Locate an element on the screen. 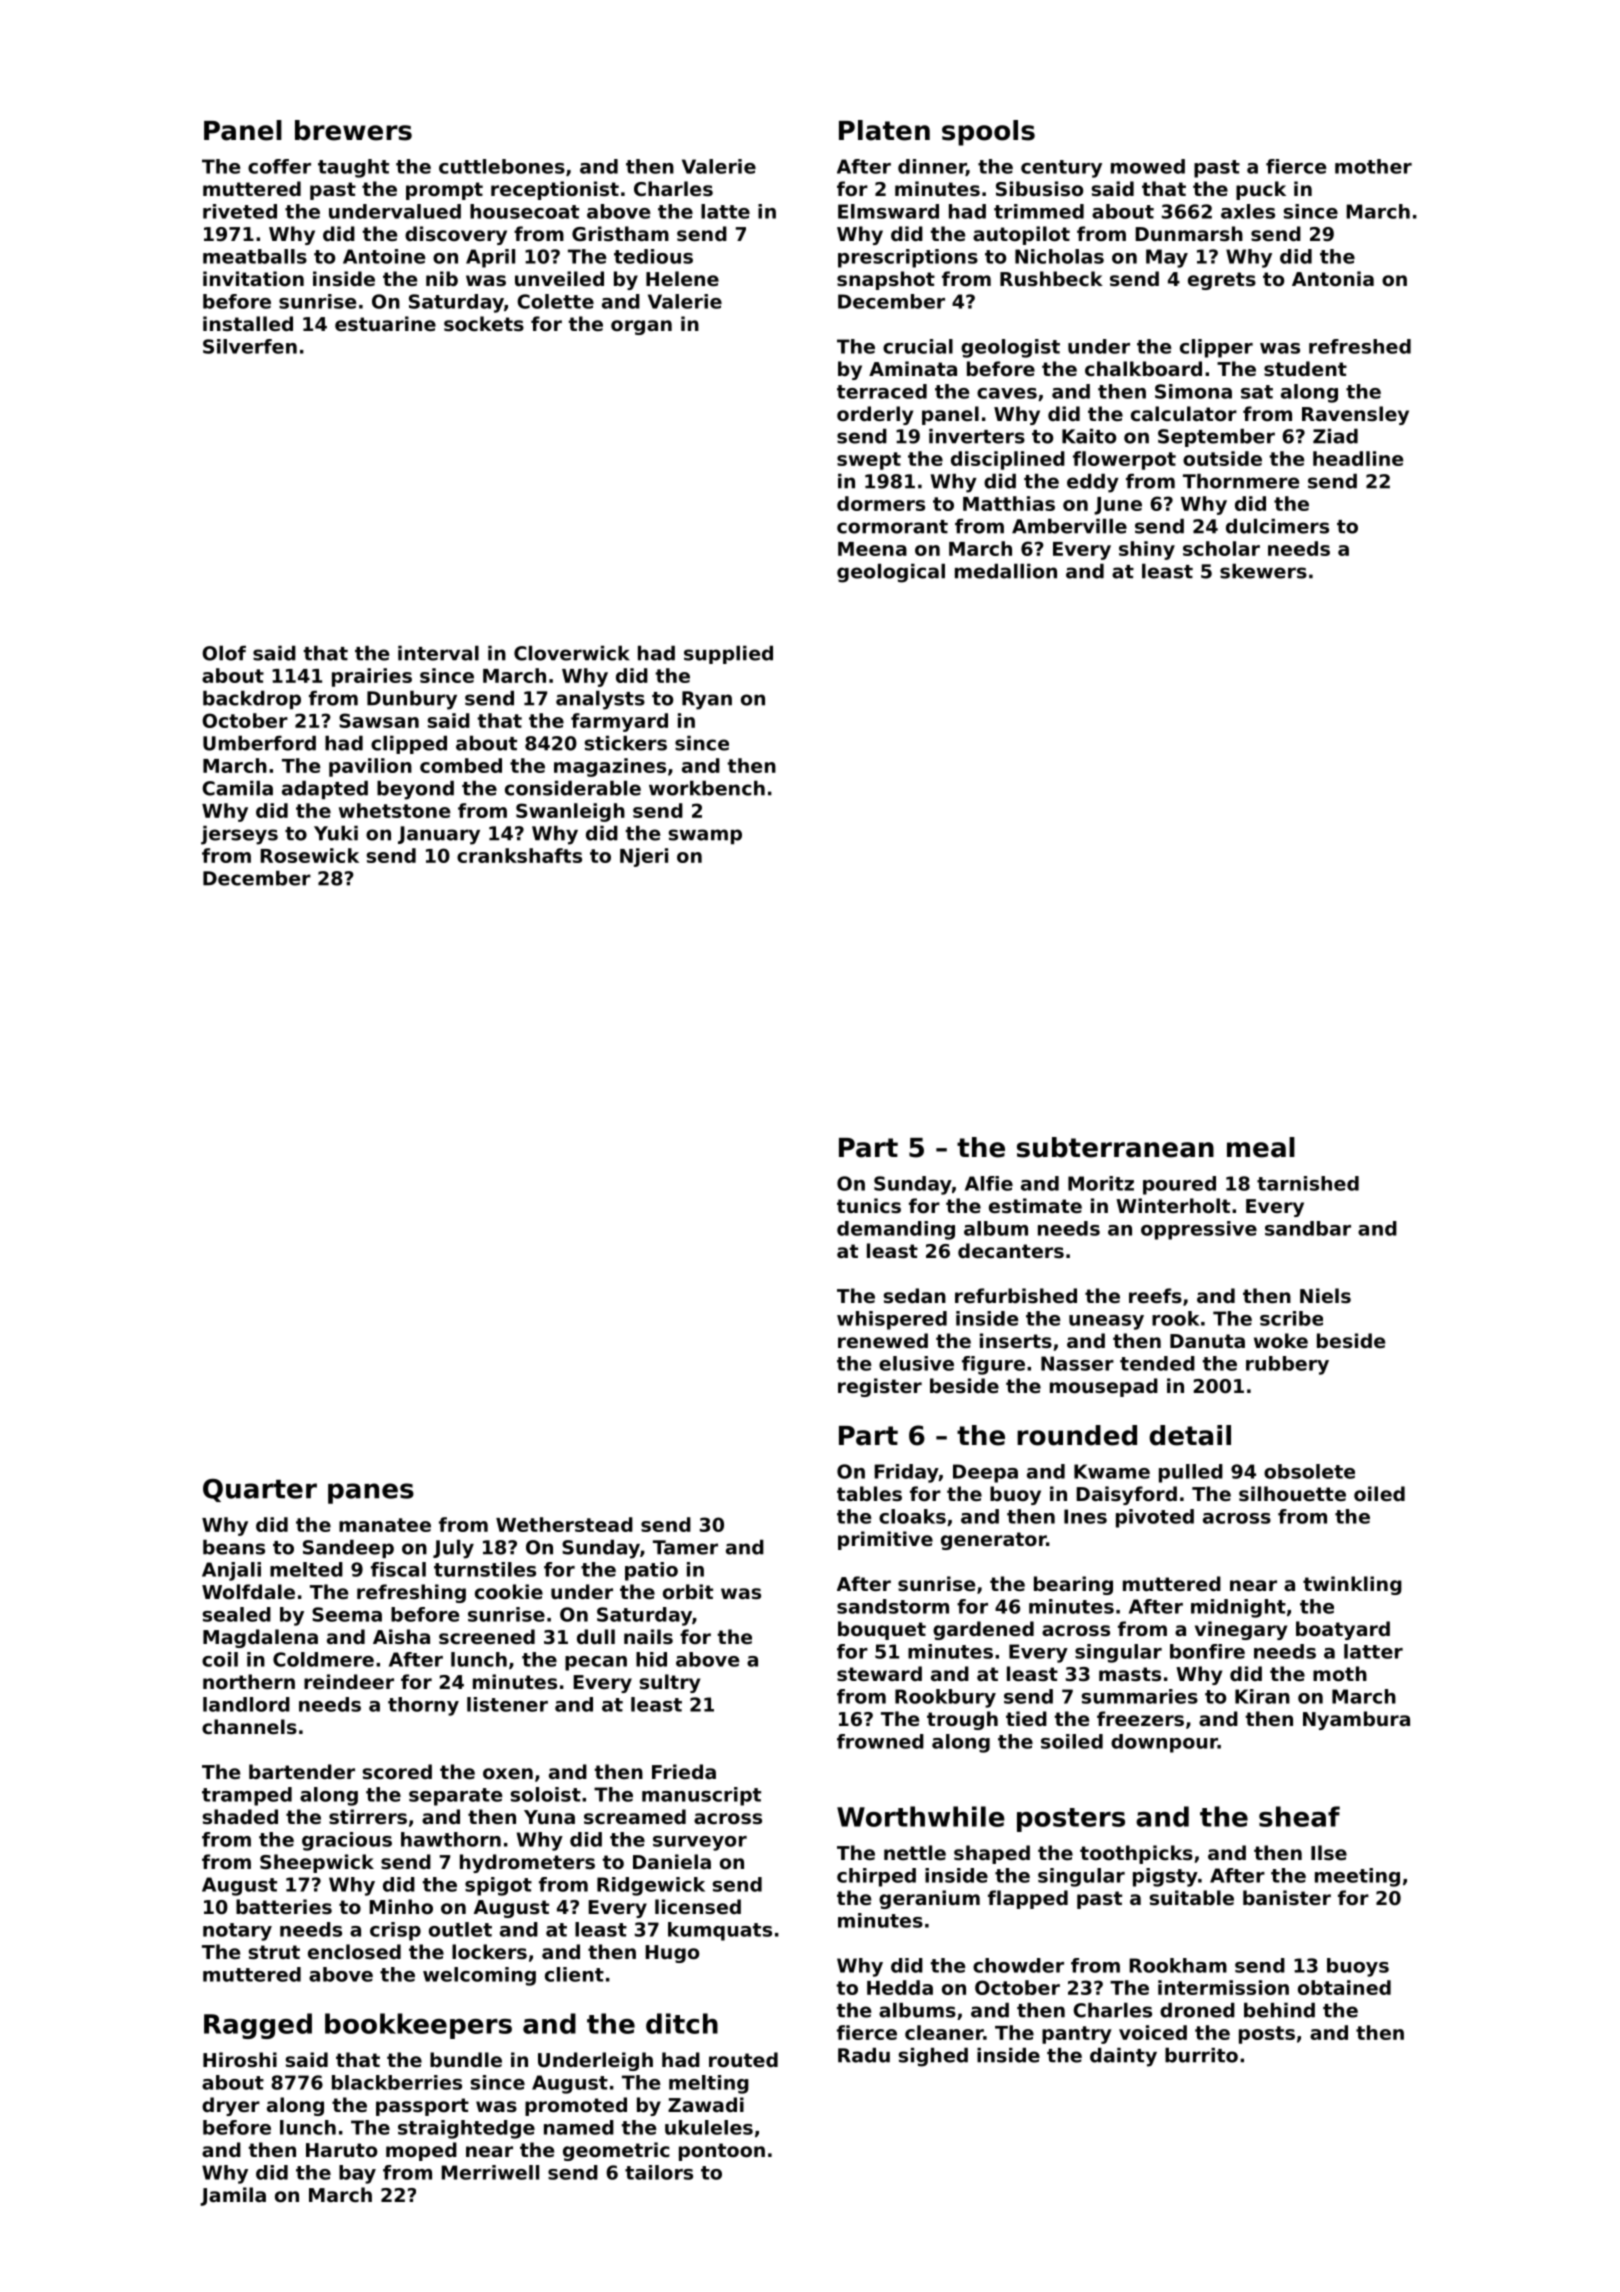 Image resolution: width=1620 pixels, height=2292 pixels. downpour is located at coordinates (1164, 1743).
